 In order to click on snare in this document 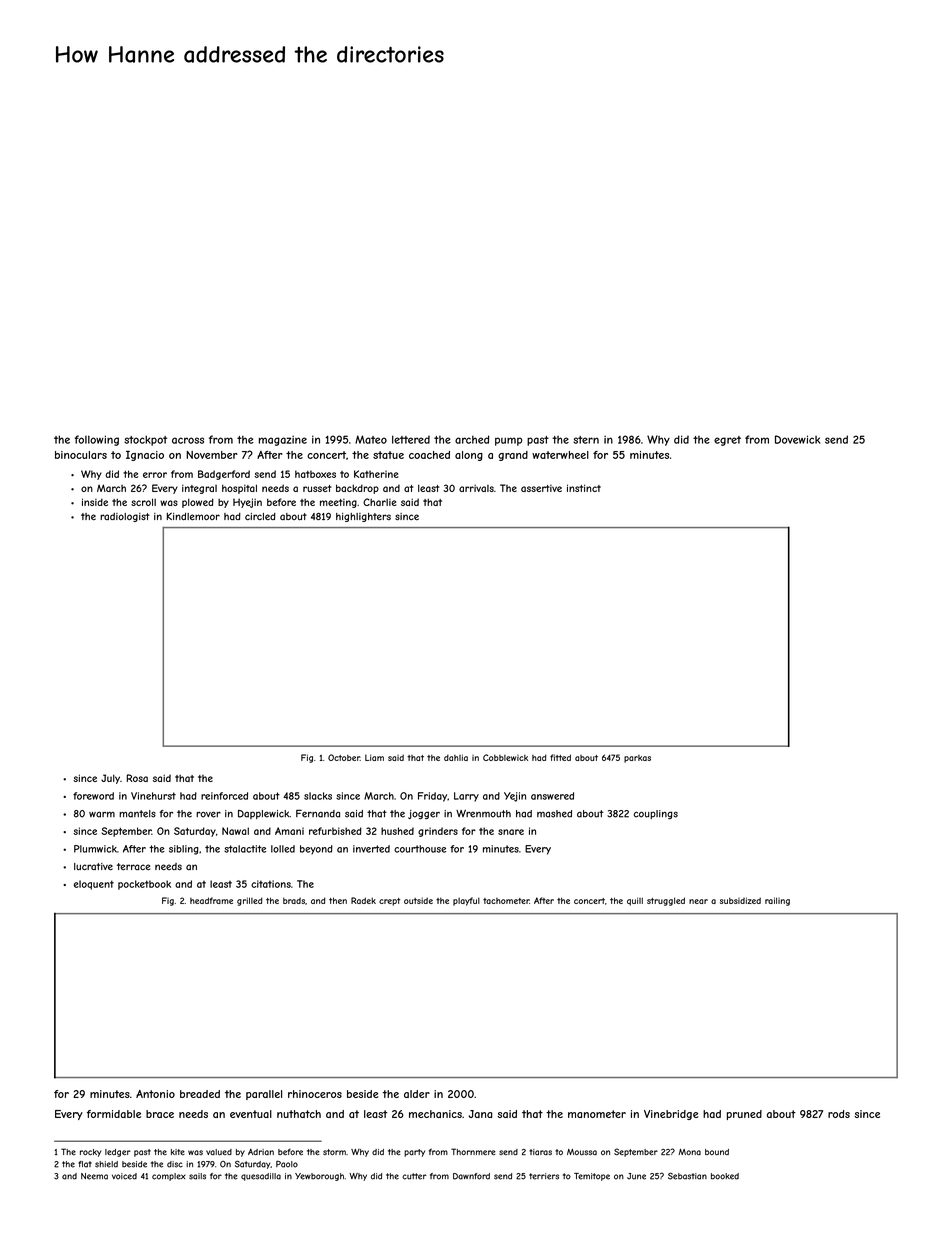, I will do `click(511, 832)`.
